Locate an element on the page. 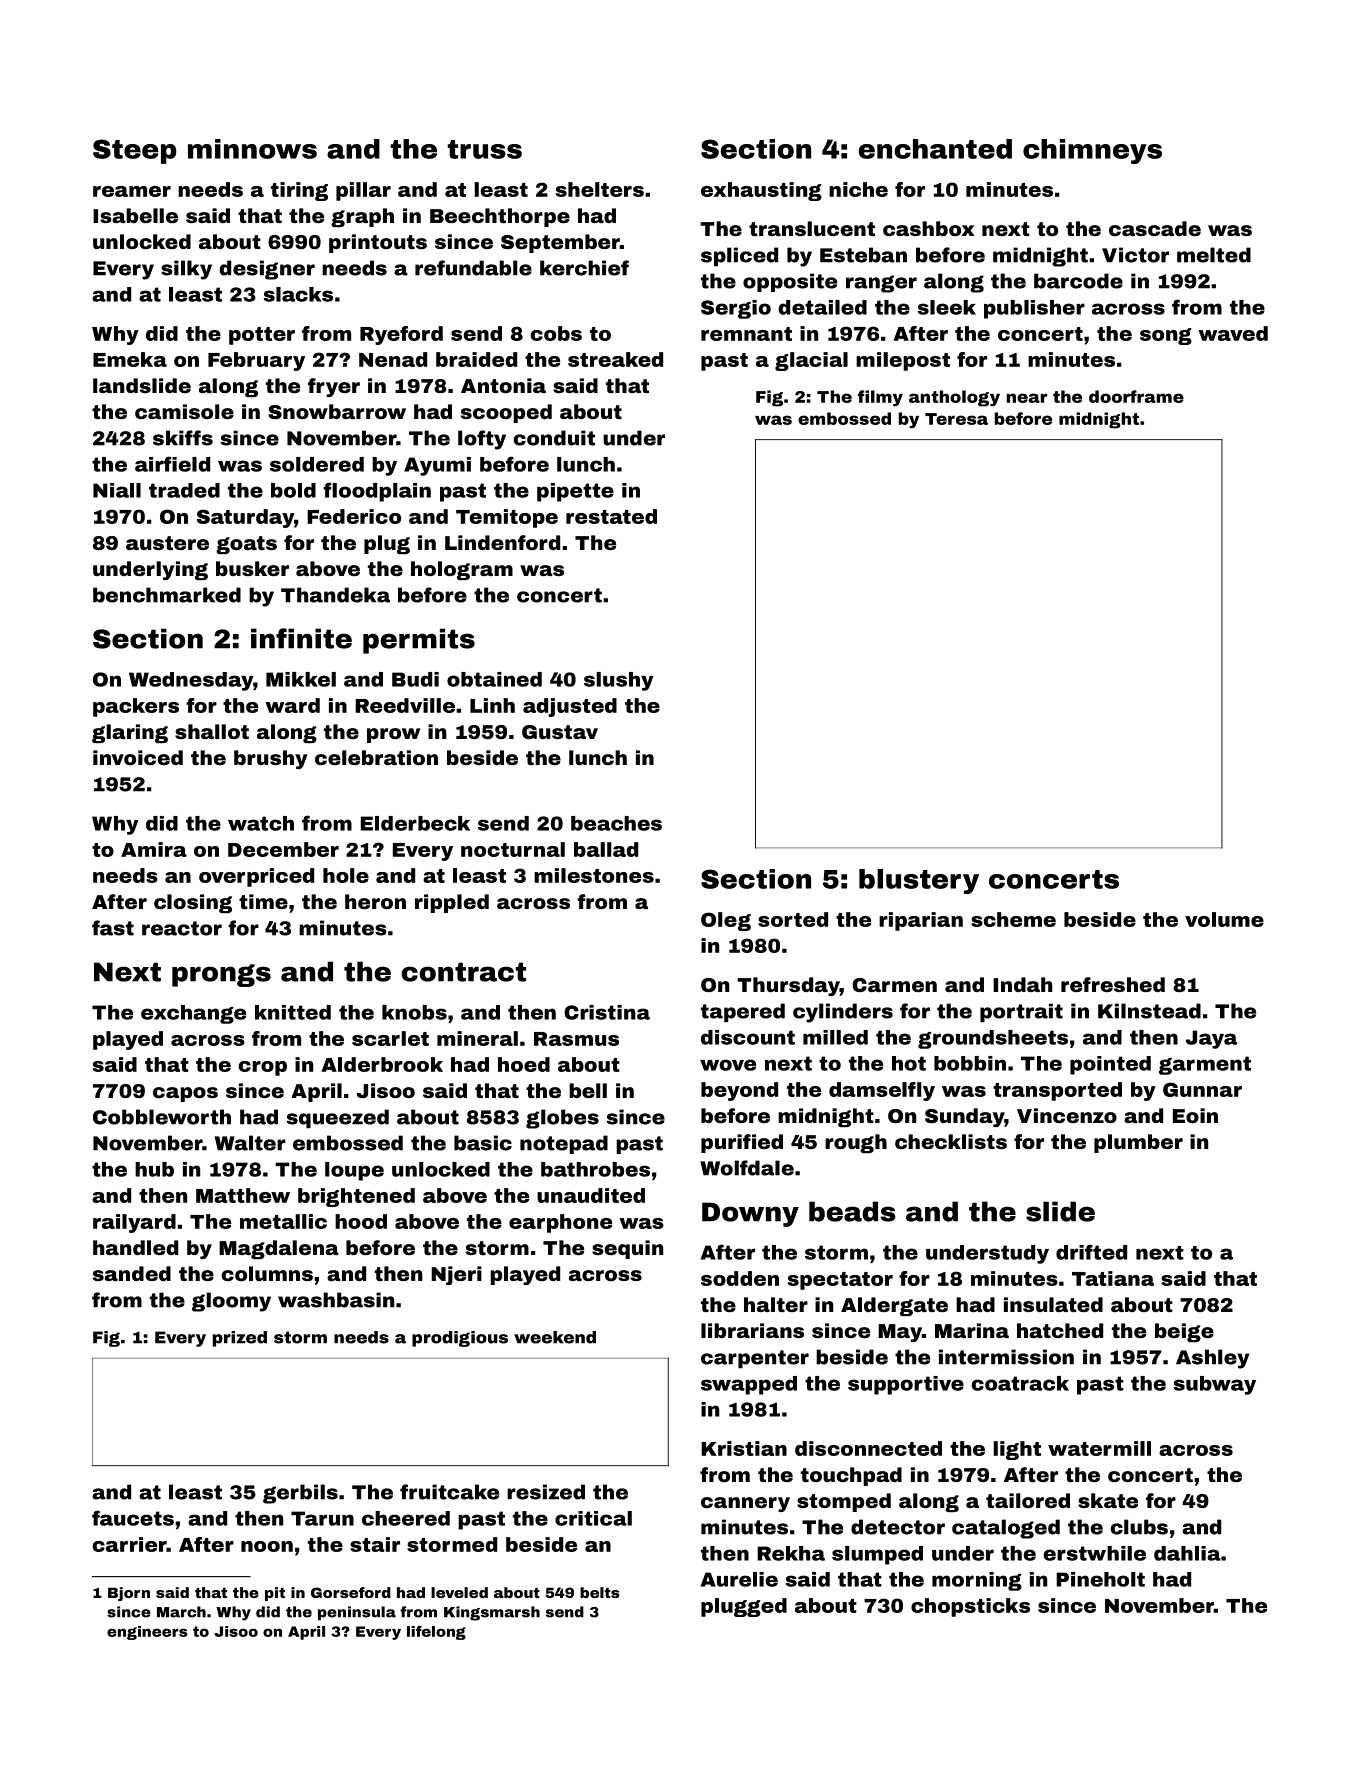 This document has width=1369, height=1771. chimneys is located at coordinates (1092, 151).
